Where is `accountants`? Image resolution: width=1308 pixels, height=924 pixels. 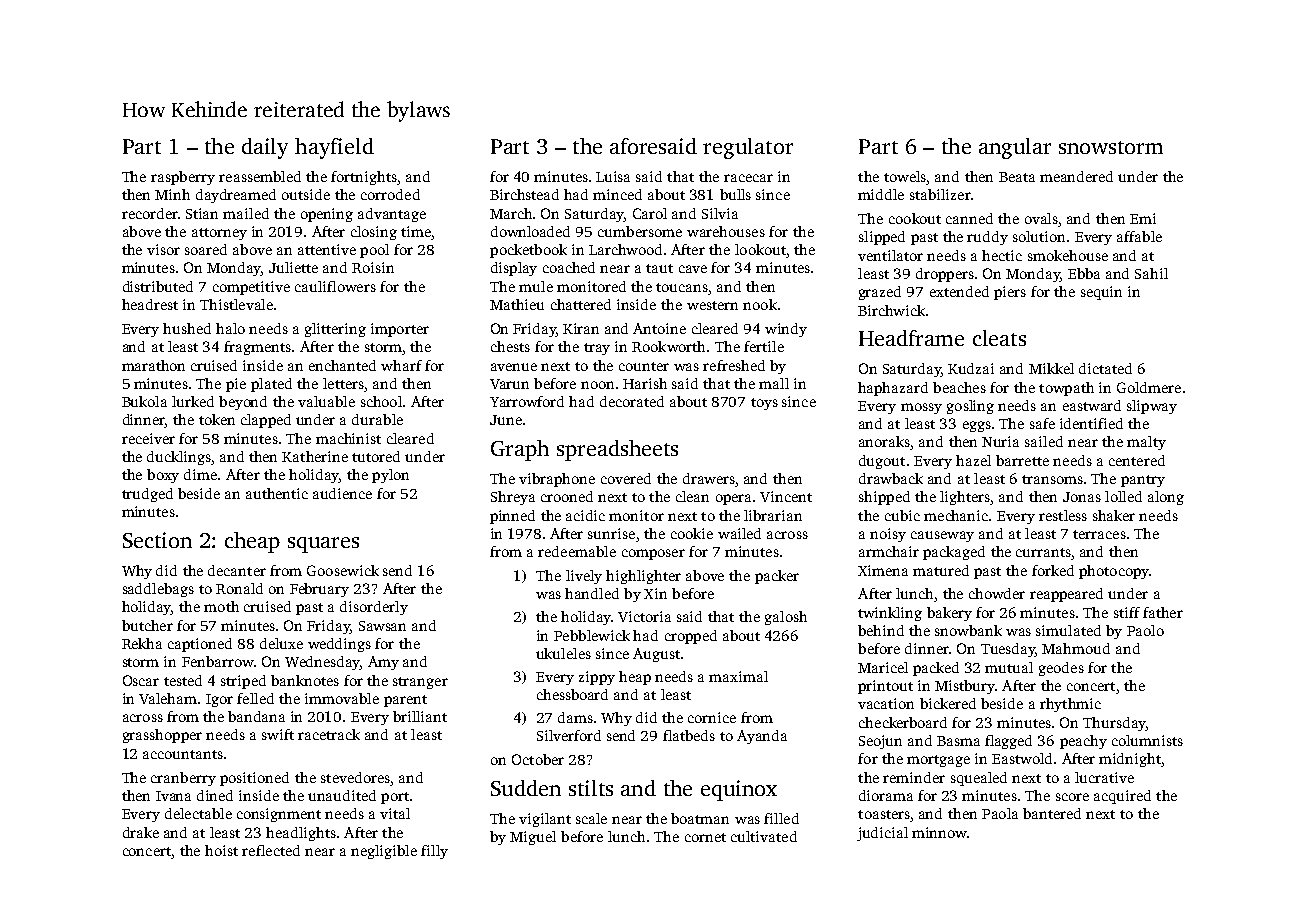 accountants is located at coordinates (183, 754).
